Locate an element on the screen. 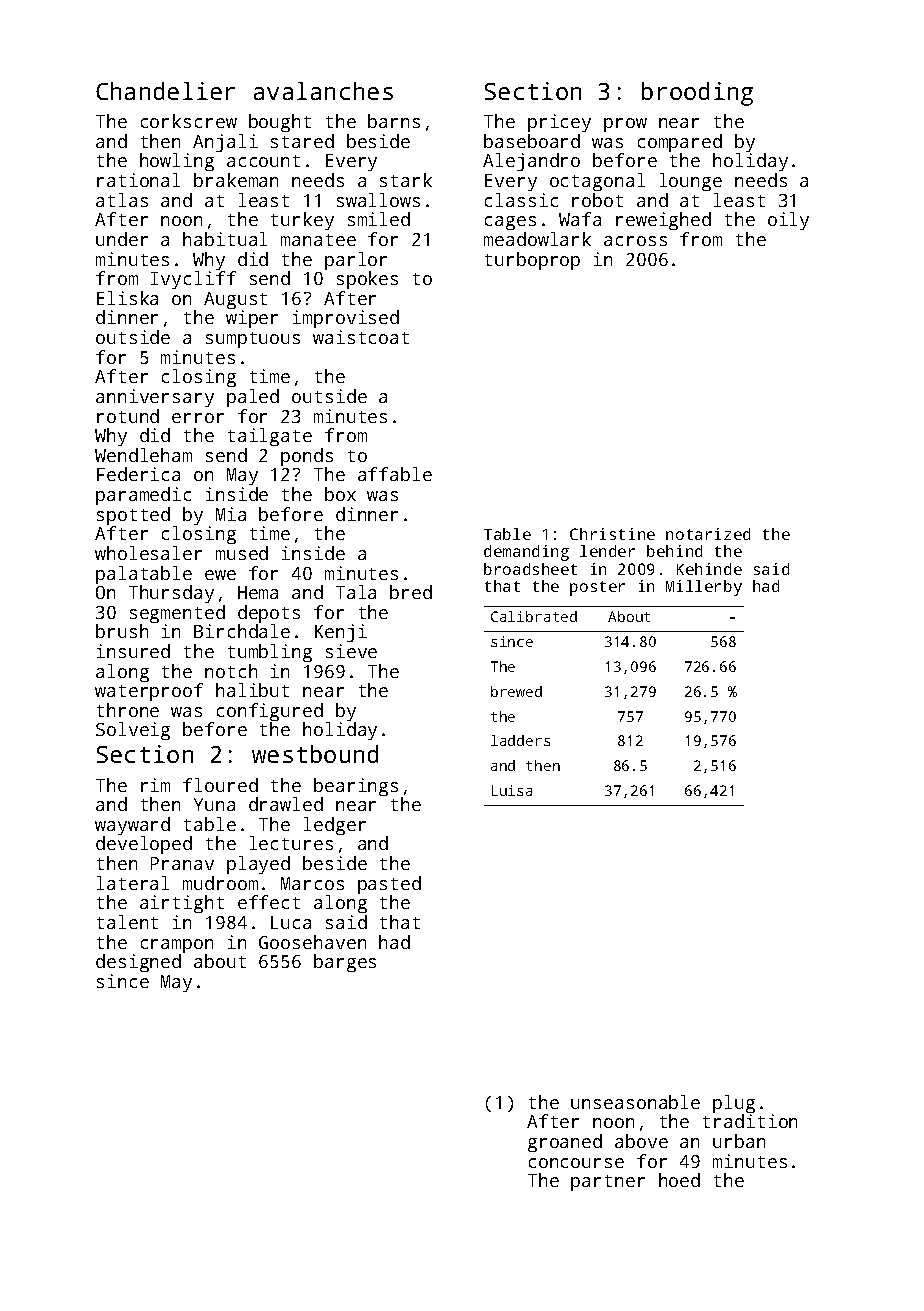  designed is located at coordinates (138, 963).
